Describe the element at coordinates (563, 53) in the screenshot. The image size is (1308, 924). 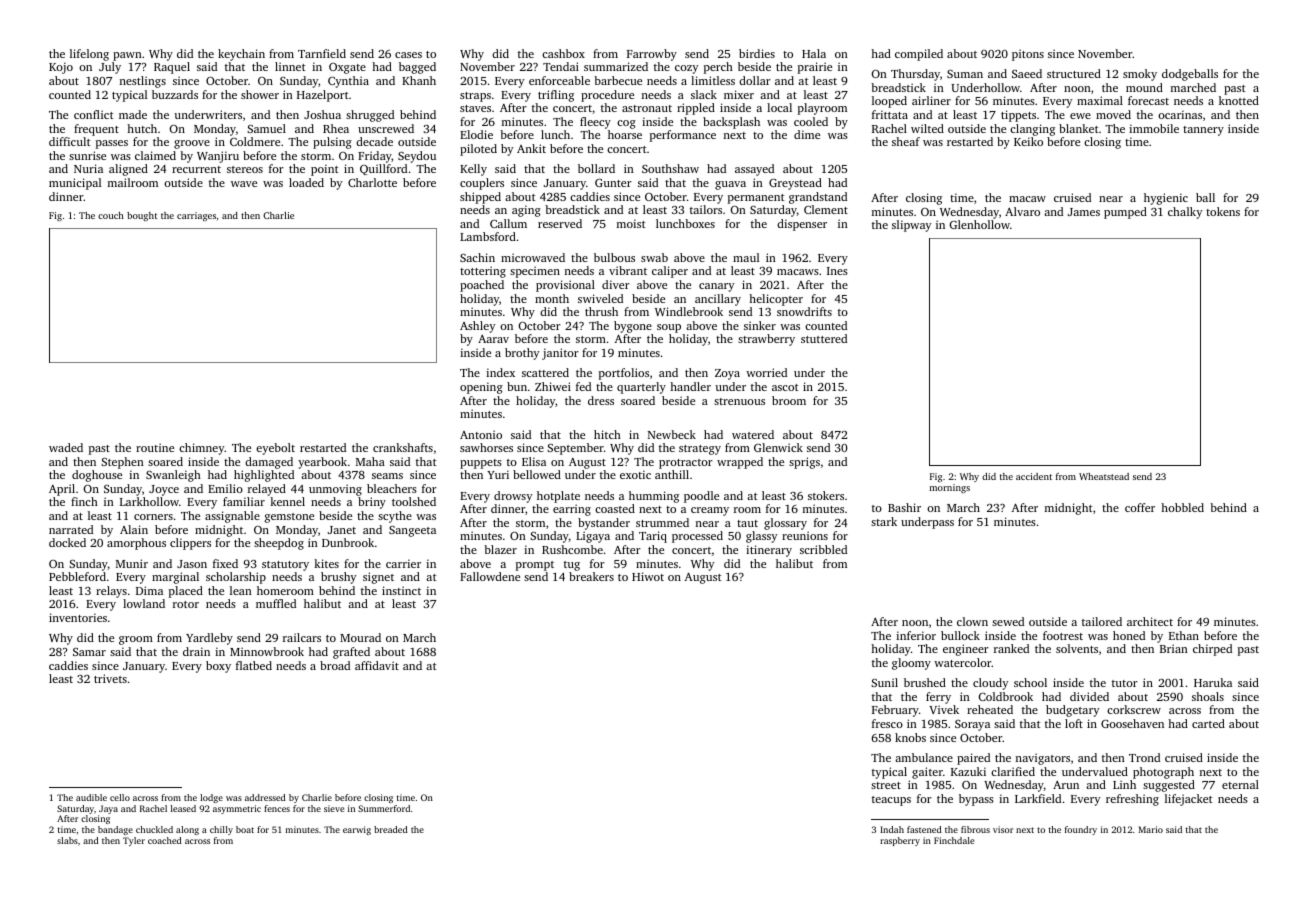
I see `cashbox` at that location.
